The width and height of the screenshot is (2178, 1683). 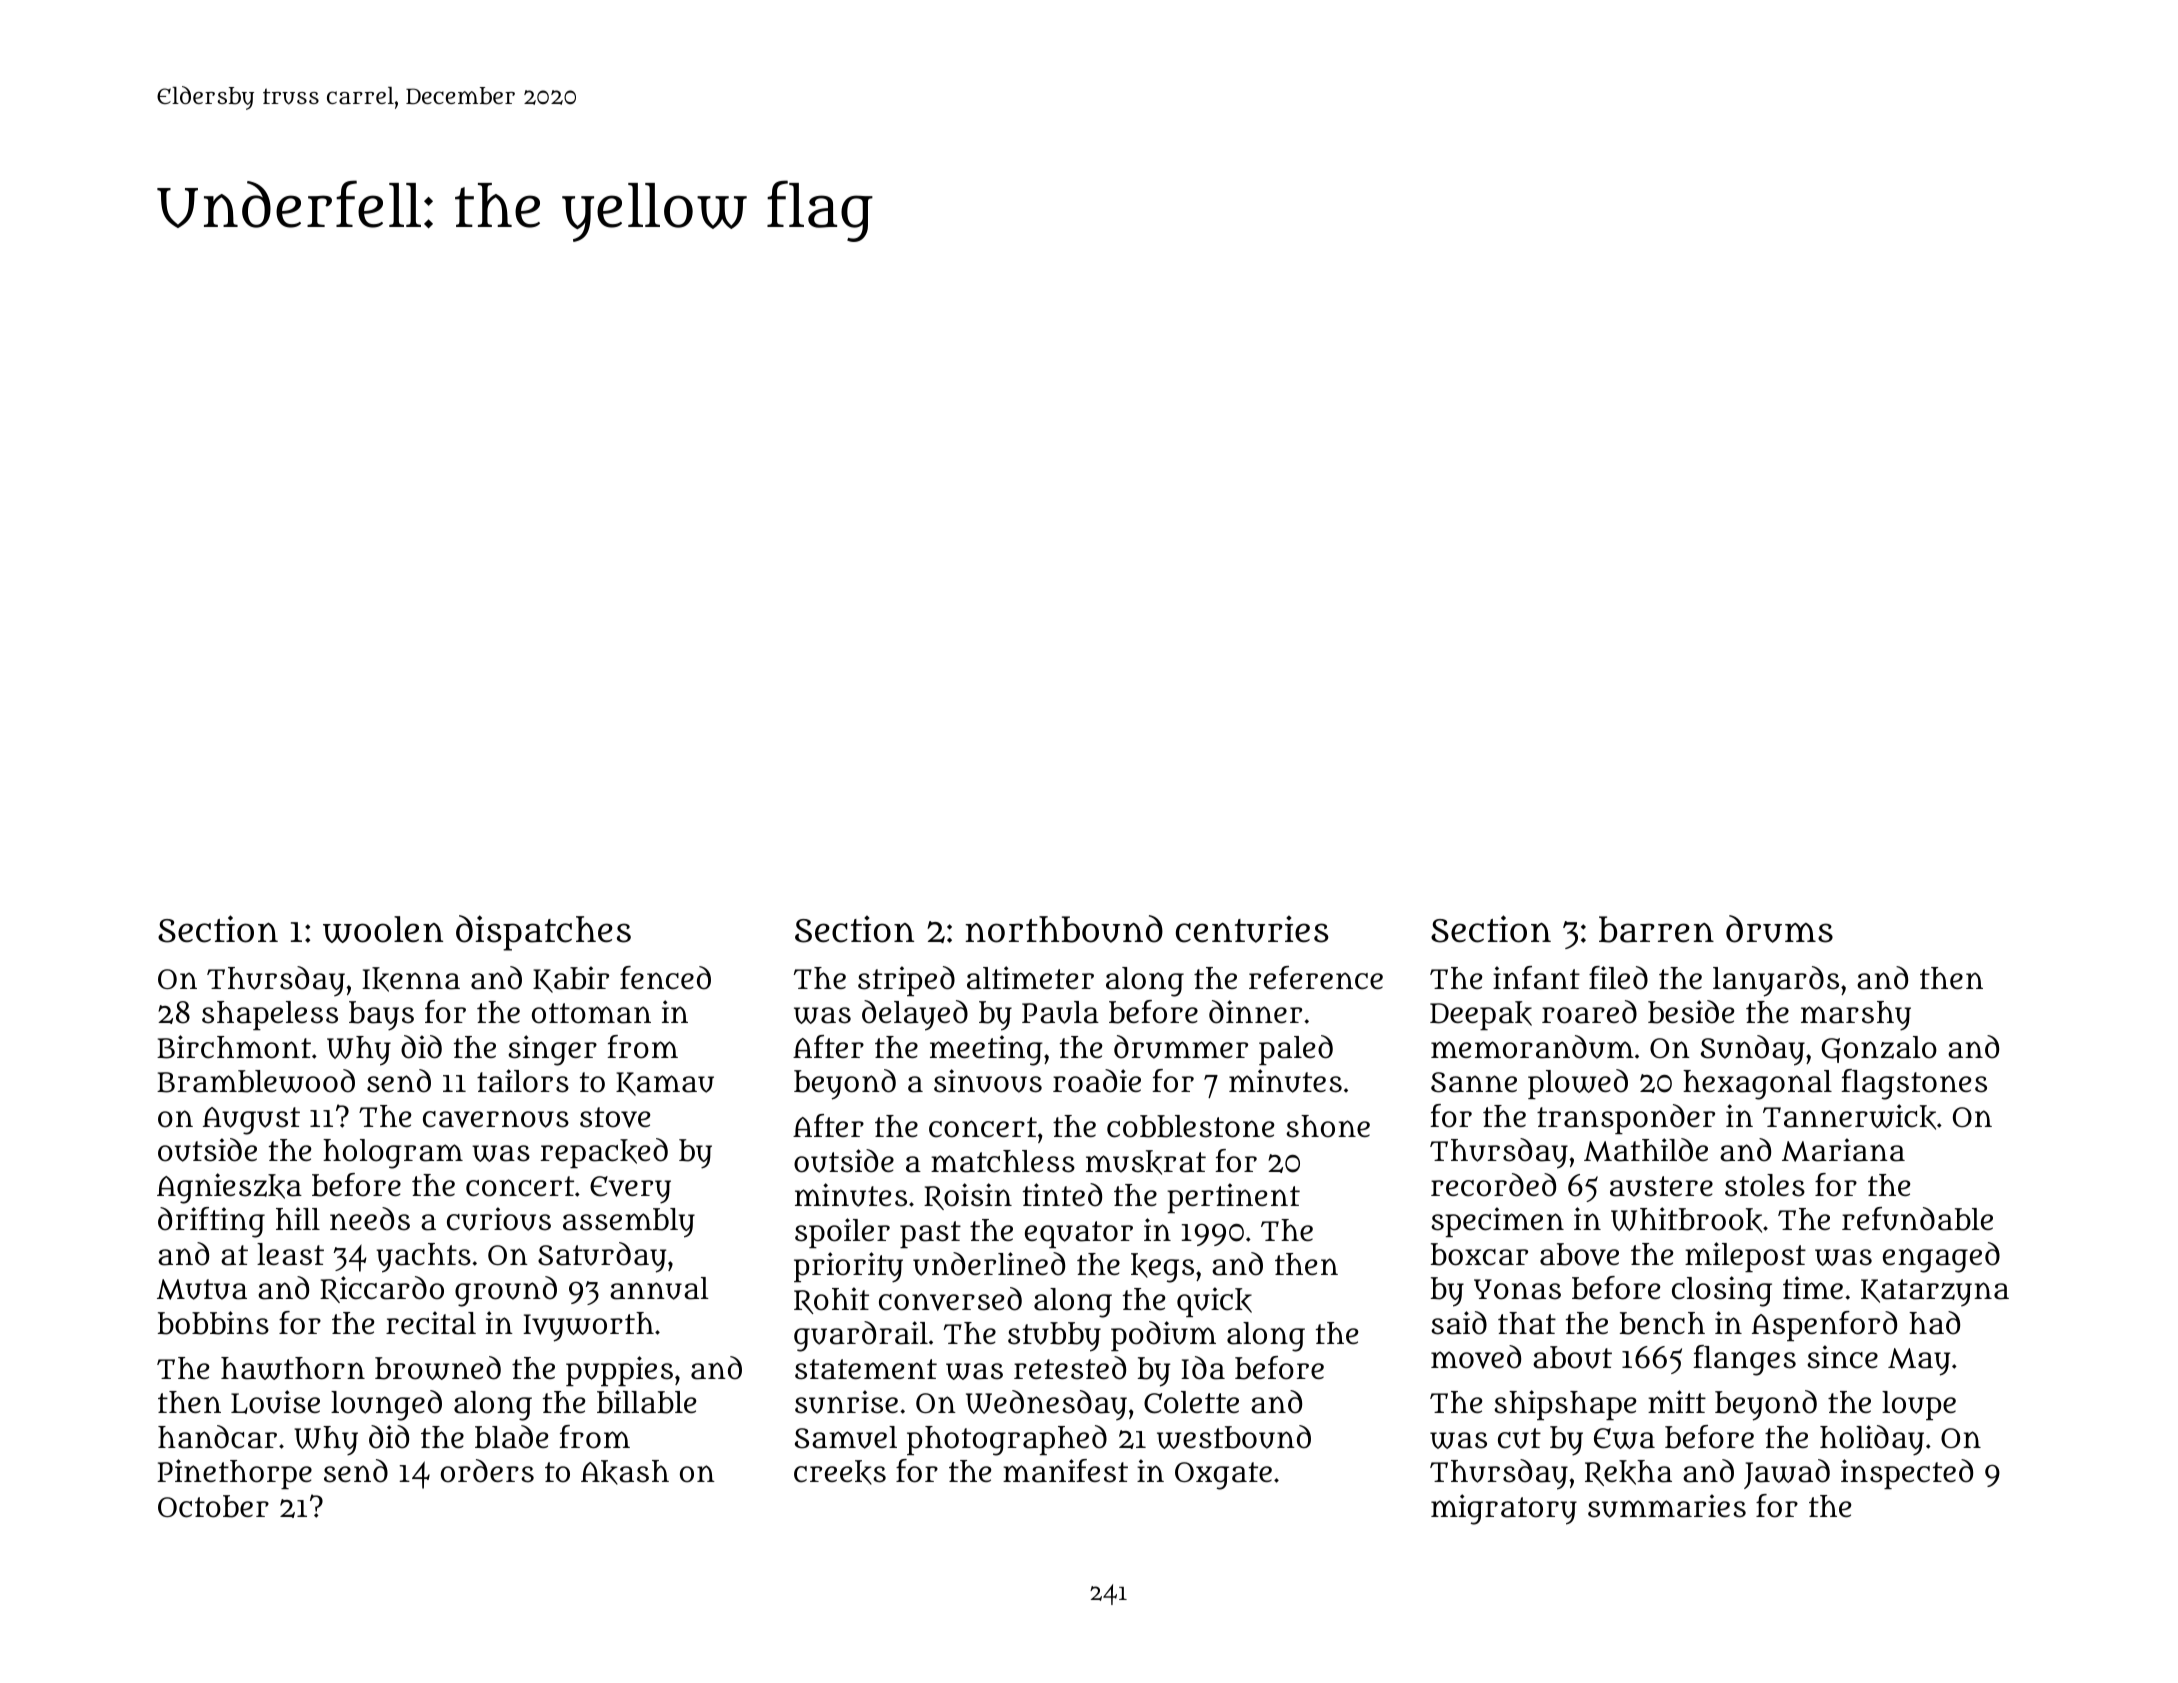 I want to click on drums, so click(x=1779, y=929).
